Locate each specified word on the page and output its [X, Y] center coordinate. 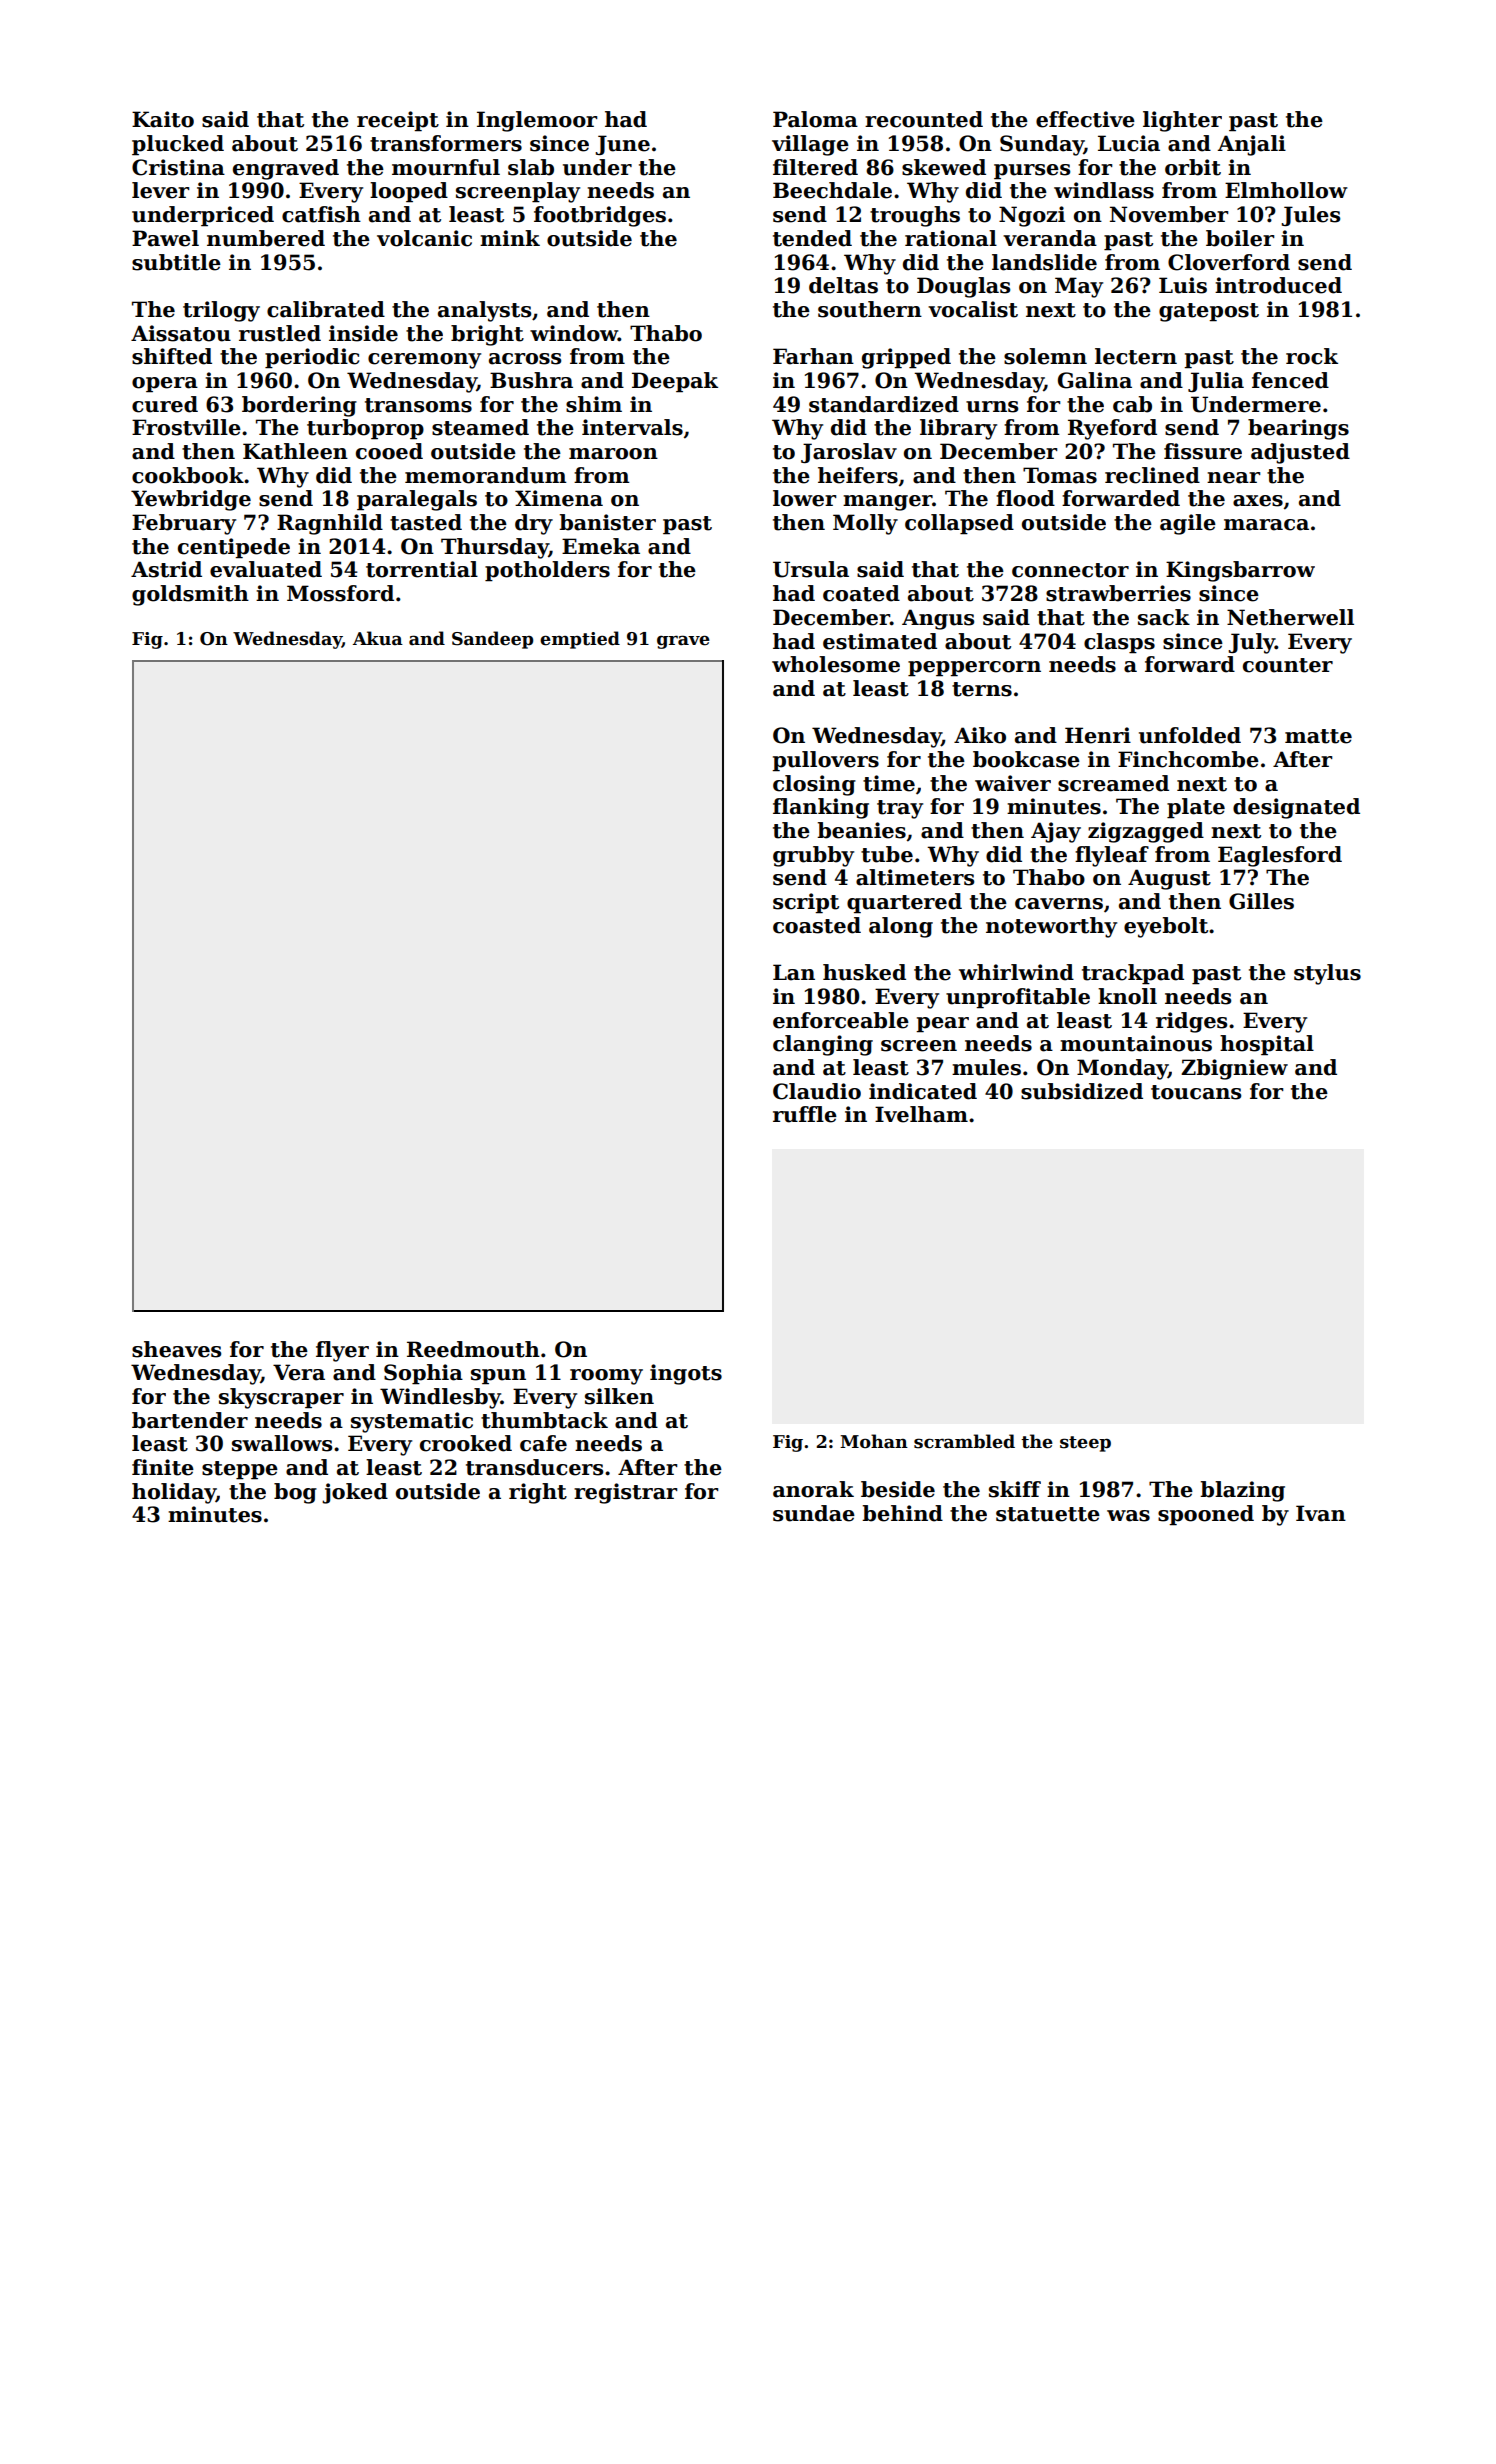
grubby [813, 856]
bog [295, 1493]
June [622, 145]
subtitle [176, 262]
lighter [1182, 121]
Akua [378, 638]
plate [1196, 808]
